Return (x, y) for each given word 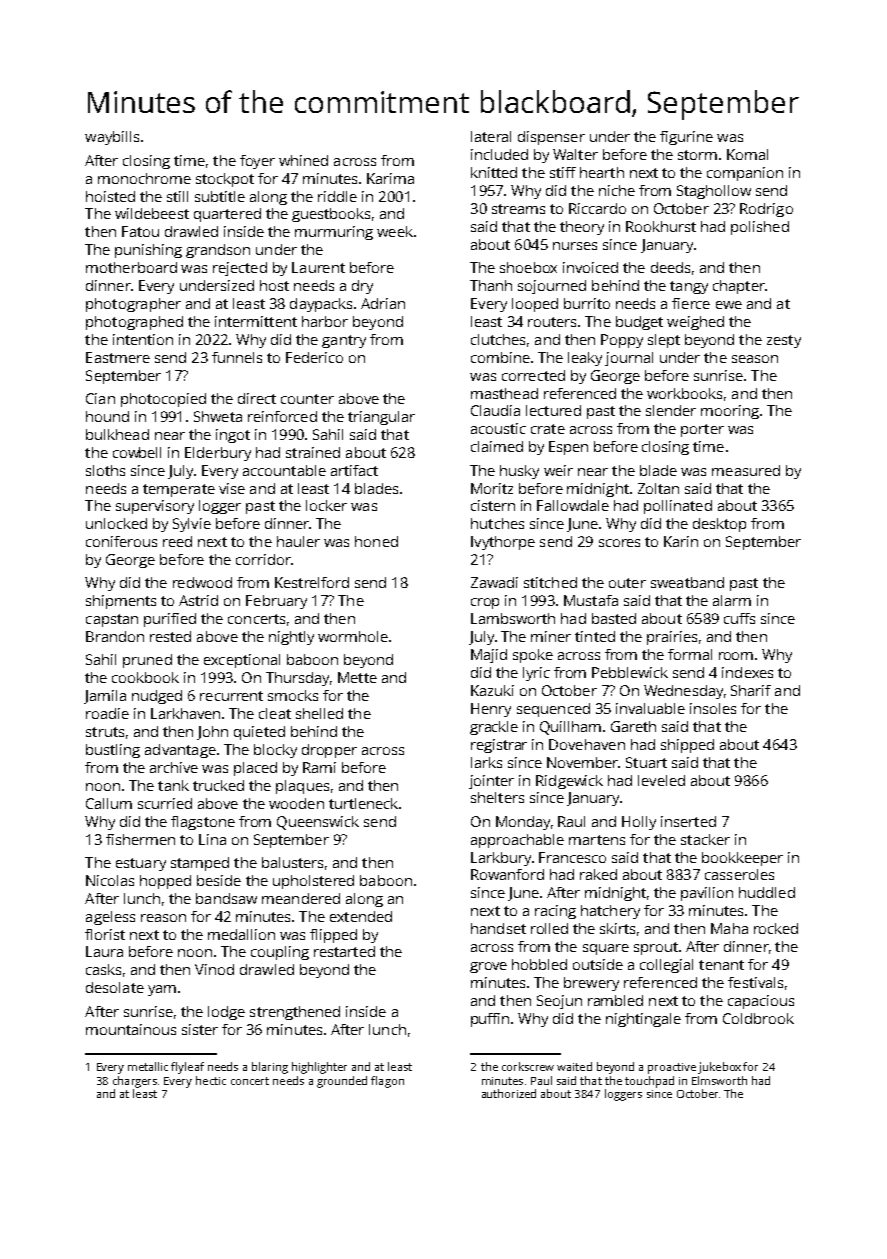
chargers (135, 1082)
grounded (342, 1082)
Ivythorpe (503, 543)
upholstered (313, 882)
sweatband (687, 582)
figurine (686, 138)
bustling (113, 751)
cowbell (137, 452)
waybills (112, 138)
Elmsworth (719, 1080)
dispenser (551, 138)
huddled (767, 892)
